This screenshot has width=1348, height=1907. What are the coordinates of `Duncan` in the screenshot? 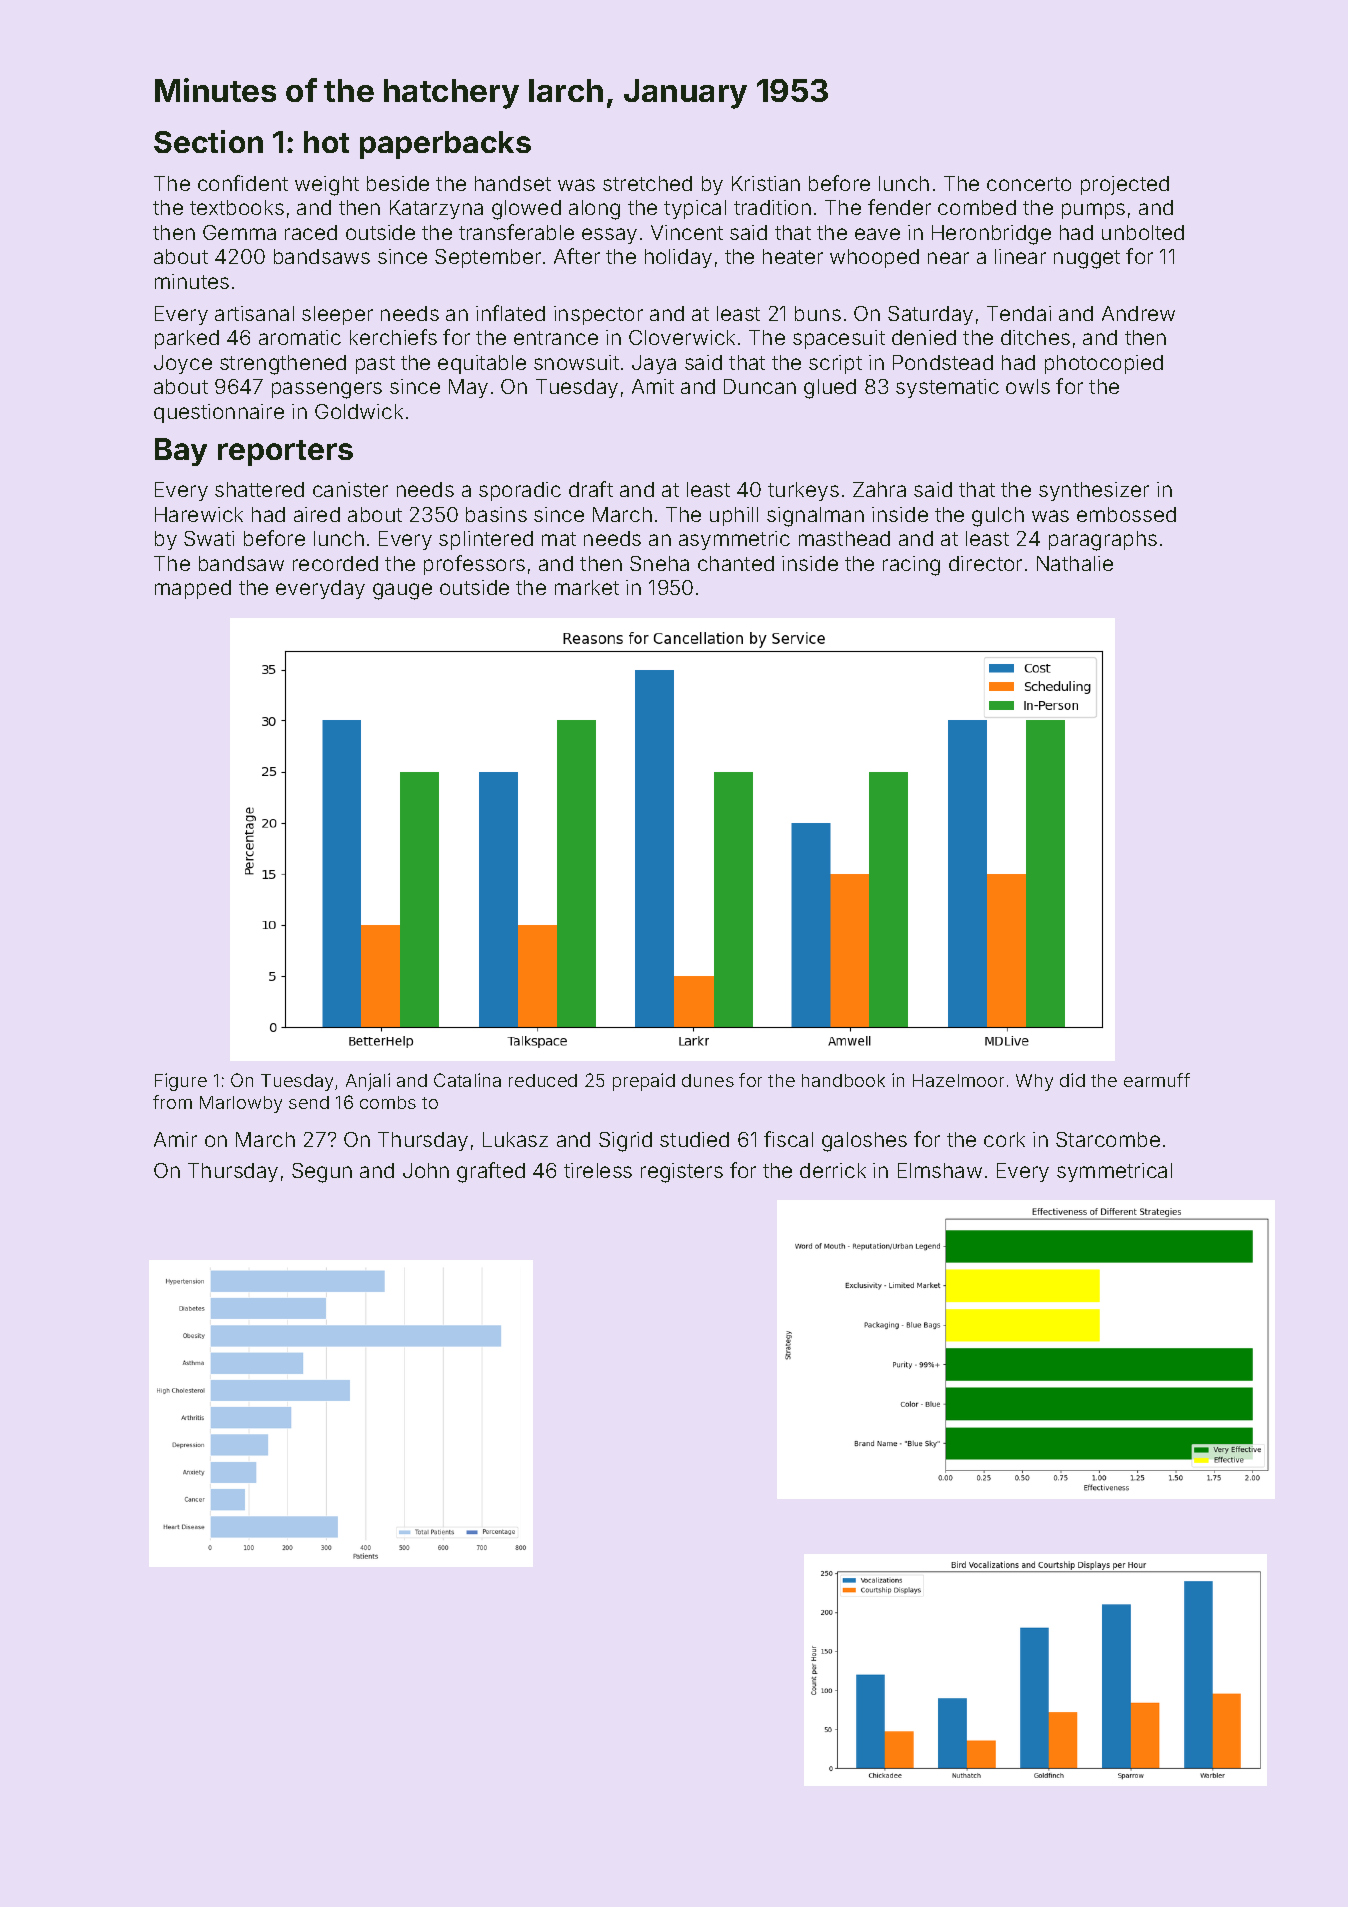 It's located at (760, 386).
